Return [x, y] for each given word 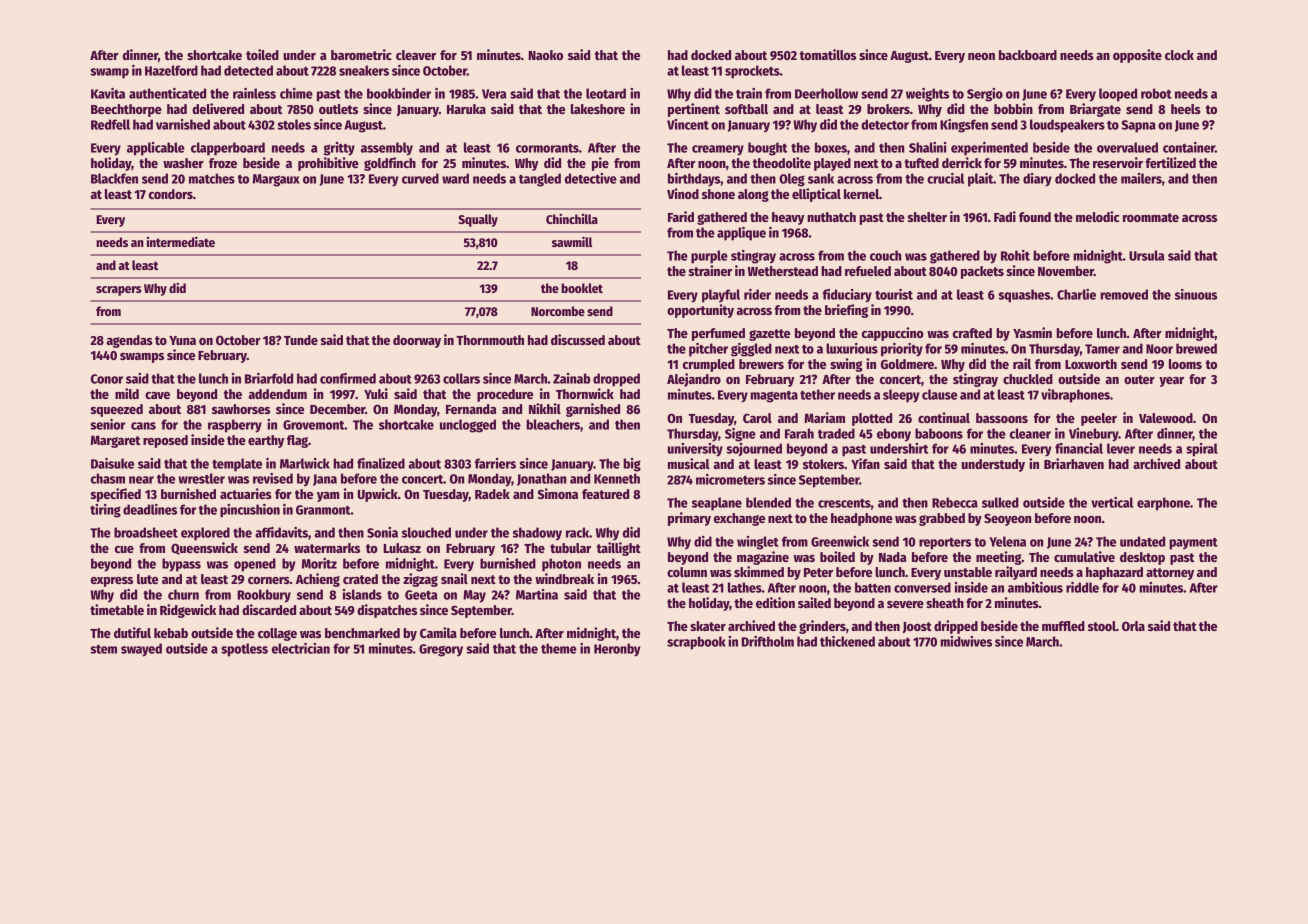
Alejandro [694, 380]
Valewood [1166, 418]
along [753, 195]
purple [709, 257]
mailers [1141, 178]
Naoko [545, 55]
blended [768, 502]
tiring [105, 511]
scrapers [118, 291]
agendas [129, 341]
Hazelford [171, 70]
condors [171, 194]
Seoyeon [1007, 519]
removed [1124, 294]
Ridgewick [188, 611]
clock [1179, 55]
